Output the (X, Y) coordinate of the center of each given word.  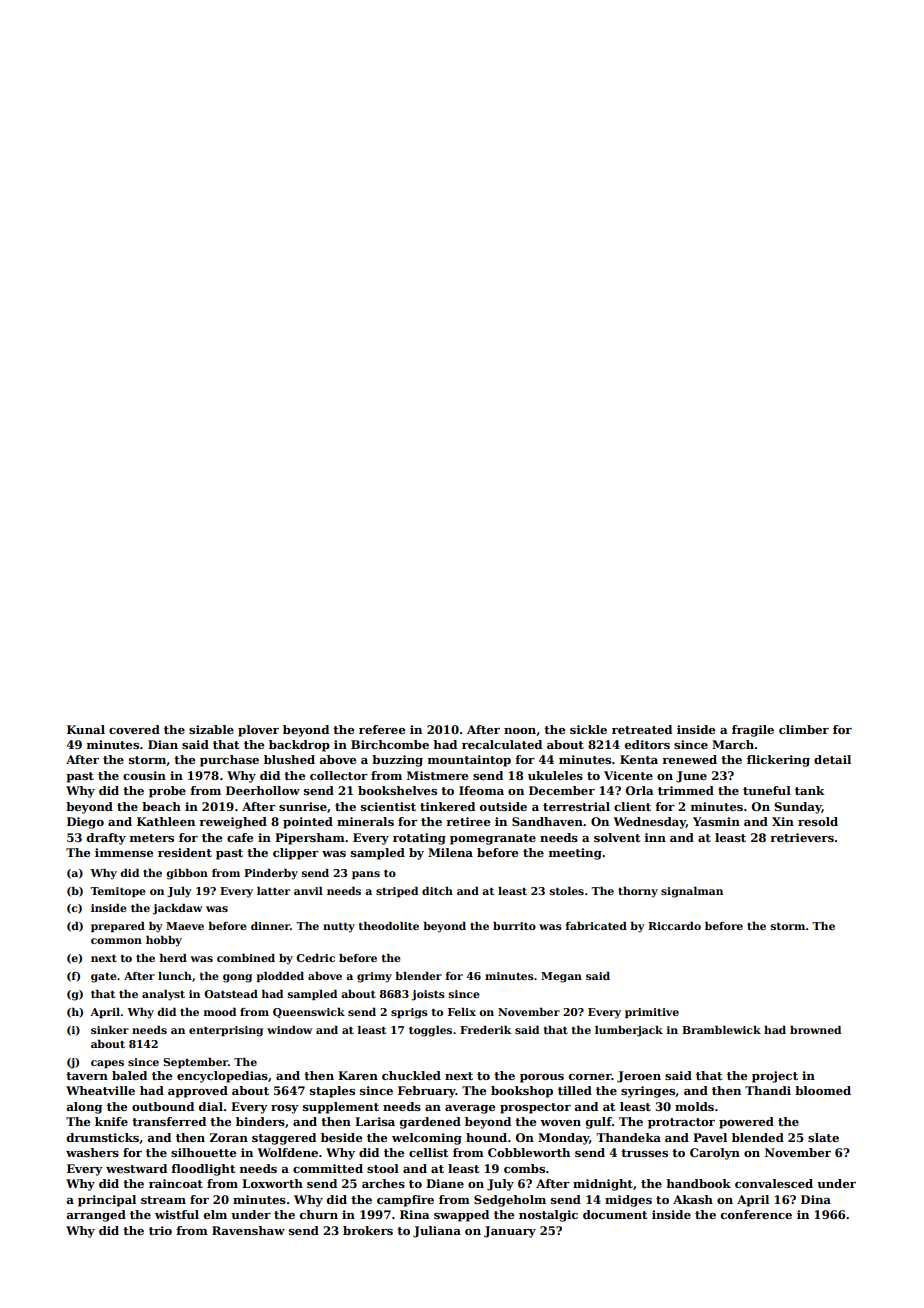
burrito (514, 926)
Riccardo (674, 926)
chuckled (411, 1075)
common (116, 941)
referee (382, 729)
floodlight (203, 1170)
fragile (753, 731)
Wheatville (100, 1090)
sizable (211, 729)
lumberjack (629, 1031)
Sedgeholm (510, 1201)
